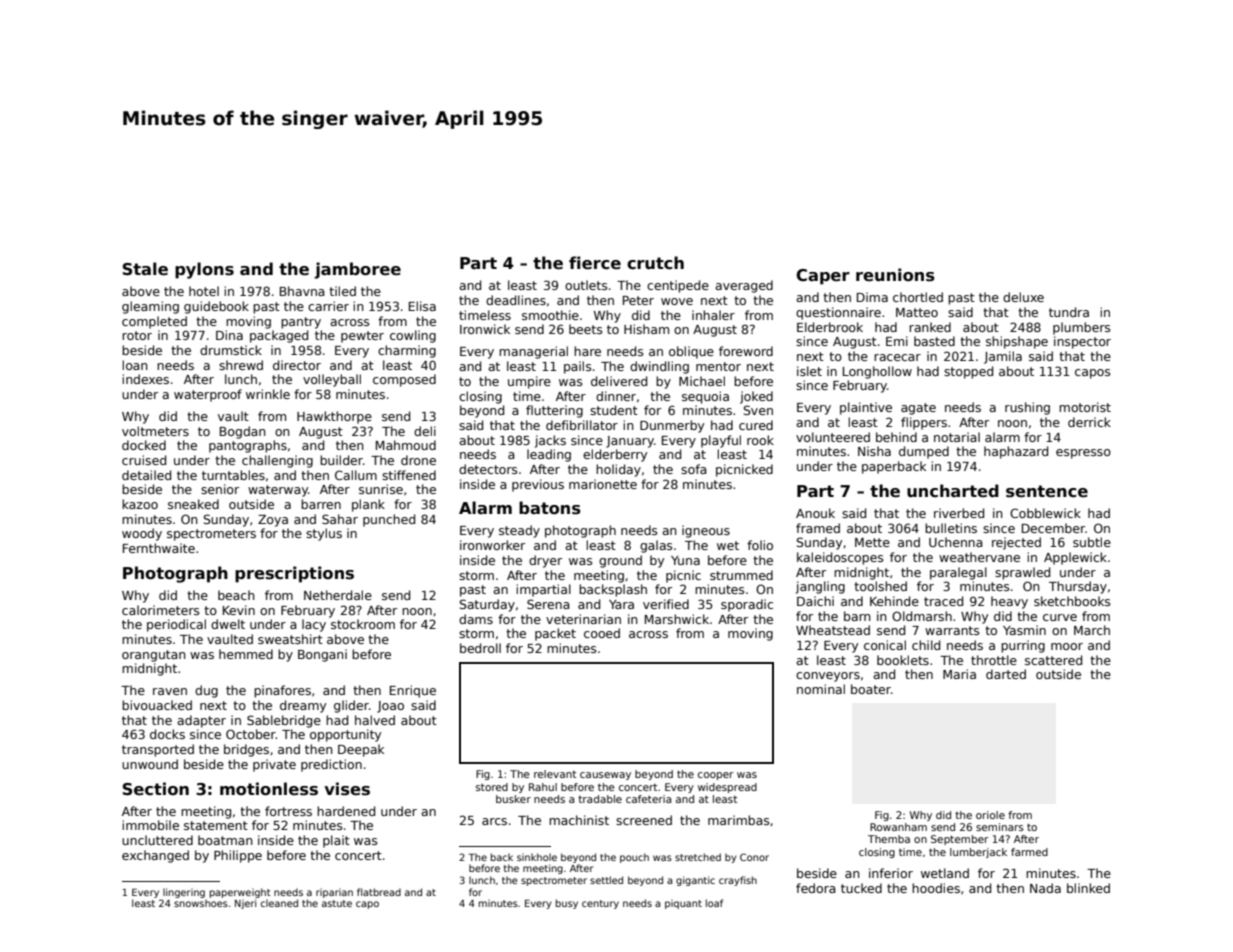 Image resolution: width=1233 pixels, height=952 pixels. What do you see at coordinates (924, 452) in the screenshot?
I see `dumped` at bounding box center [924, 452].
